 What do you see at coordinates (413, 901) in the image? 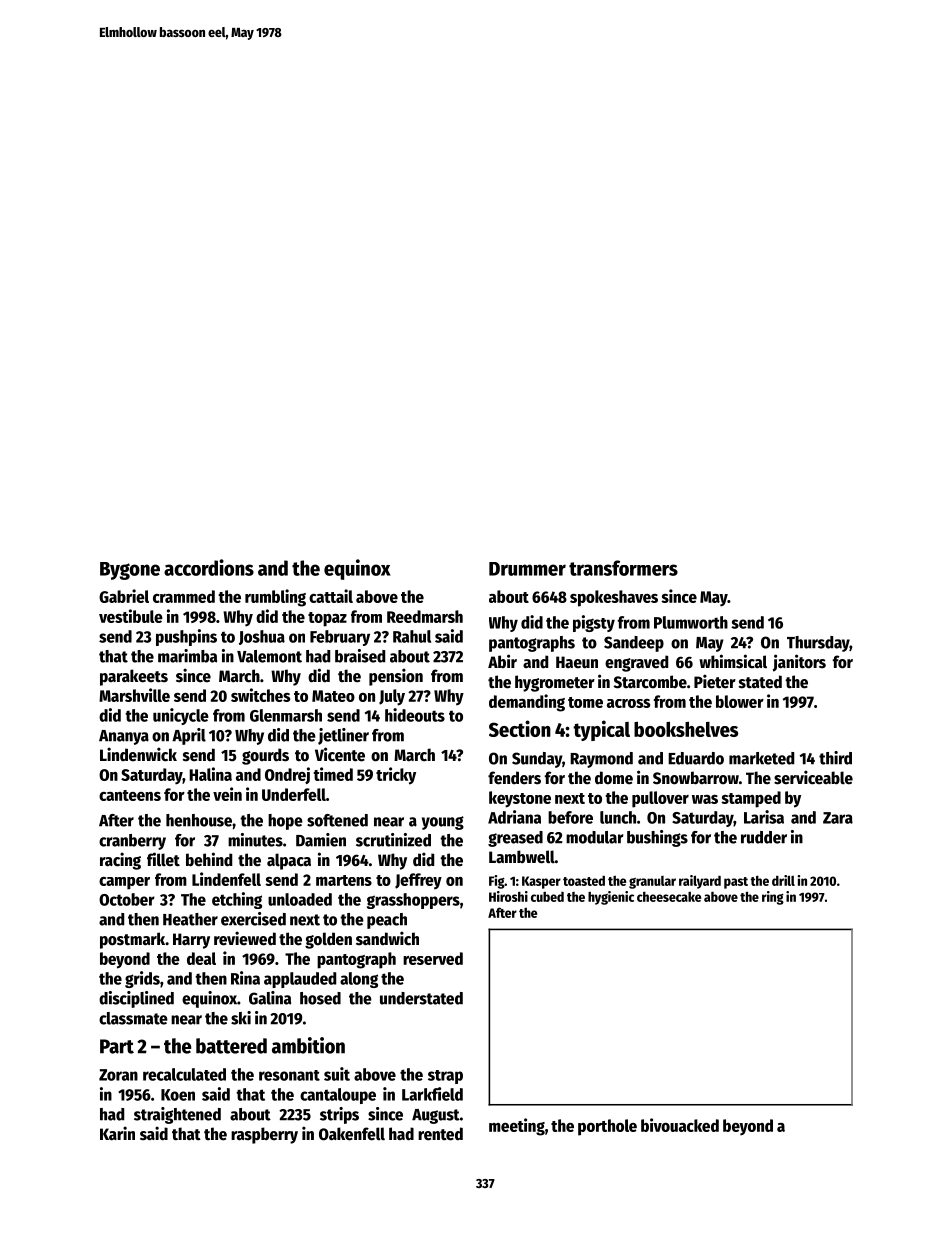
I see `grasshoppers` at bounding box center [413, 901].
